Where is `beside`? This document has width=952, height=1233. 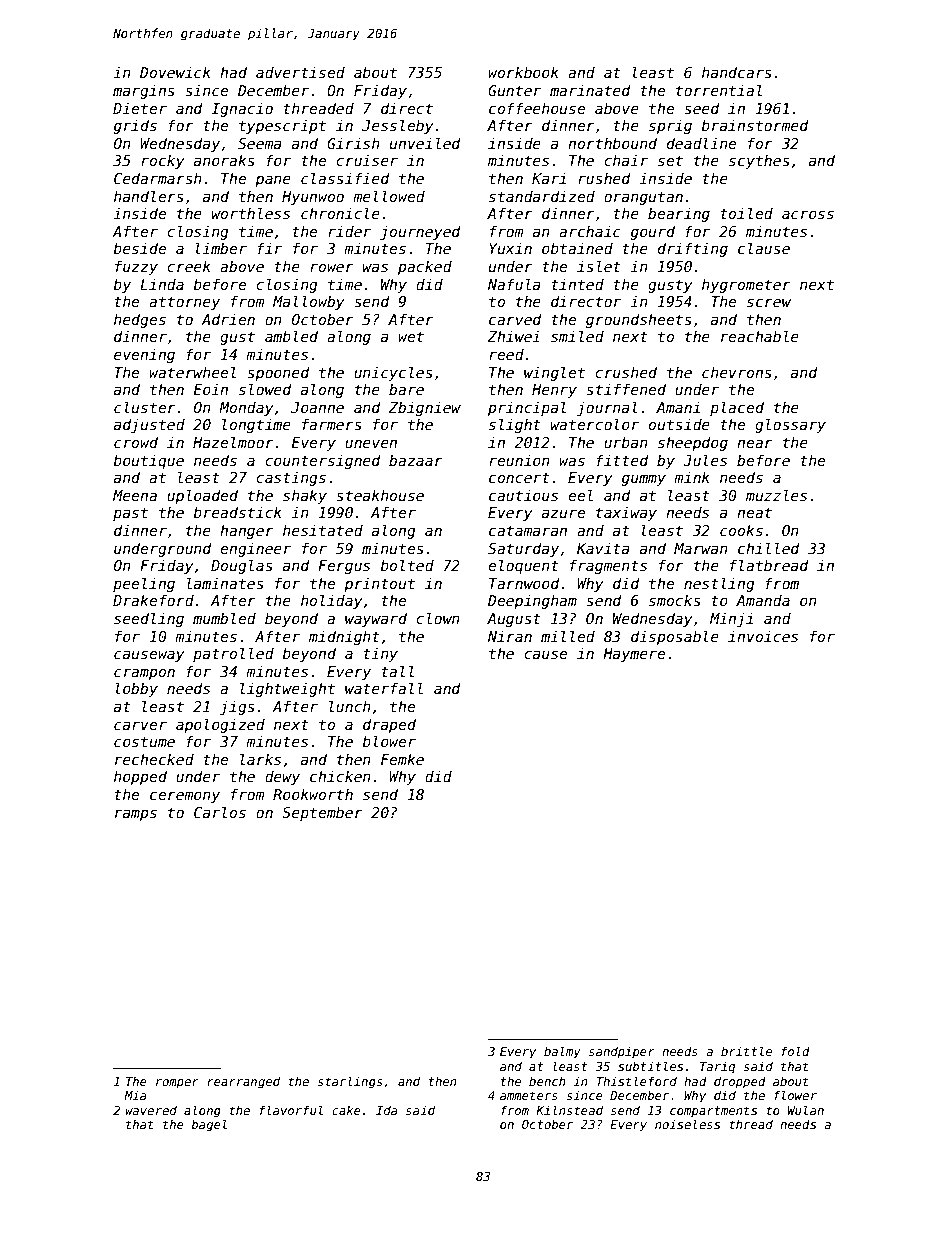 beside is located at coordinates (140, 248).
